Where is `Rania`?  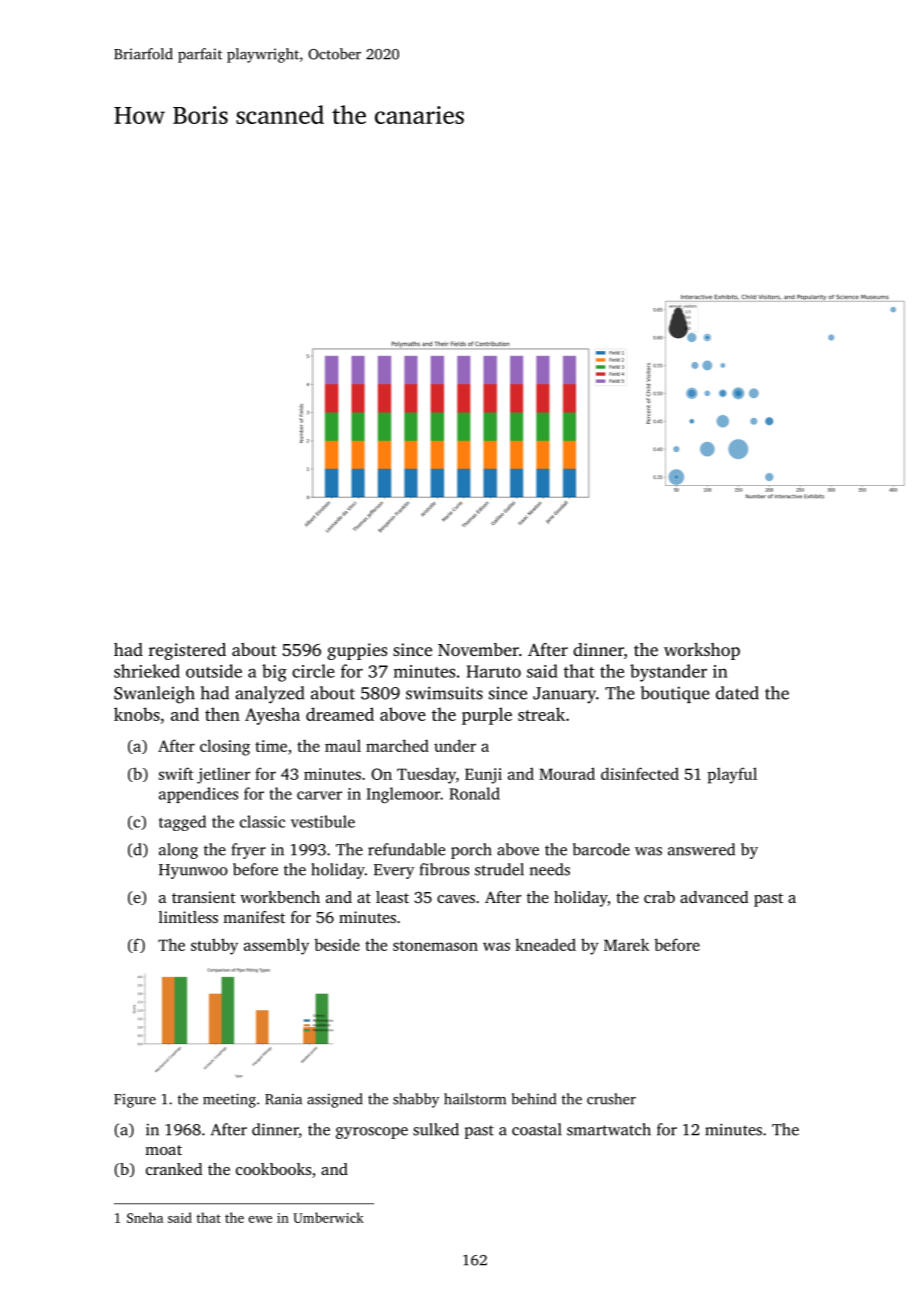
Rania is located at coordinates (283, 1099).
